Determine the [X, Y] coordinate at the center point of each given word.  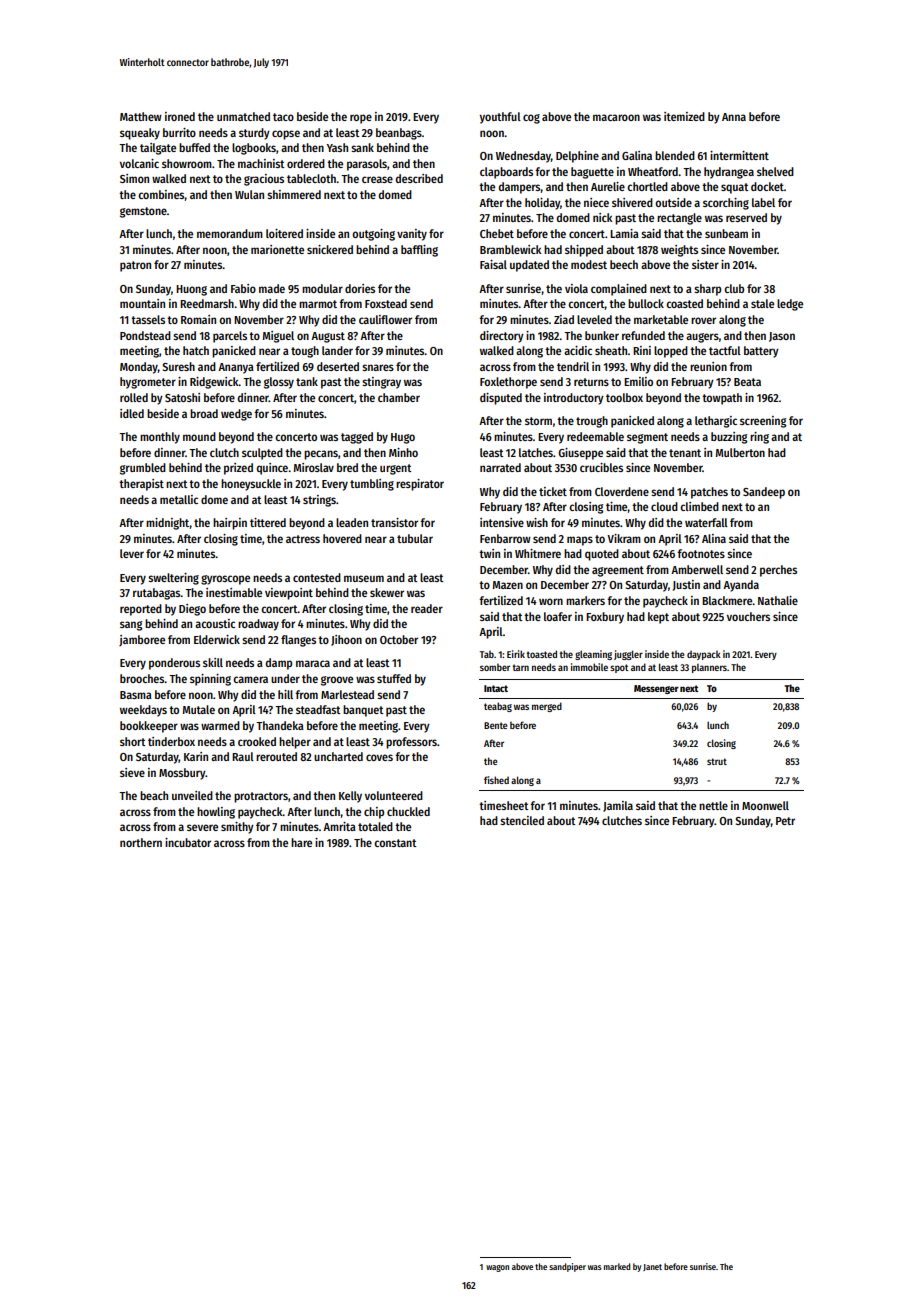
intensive [502, 522]
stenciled [522, 820]
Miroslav [314, 467]
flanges [298, 641]
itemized [684, 116]
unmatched [243, 116]
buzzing [729, 438]
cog [531, 119]
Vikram [624, 538]
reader [427, 608]
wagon [497, 1268]
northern [141, 842]
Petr [785, 821]
